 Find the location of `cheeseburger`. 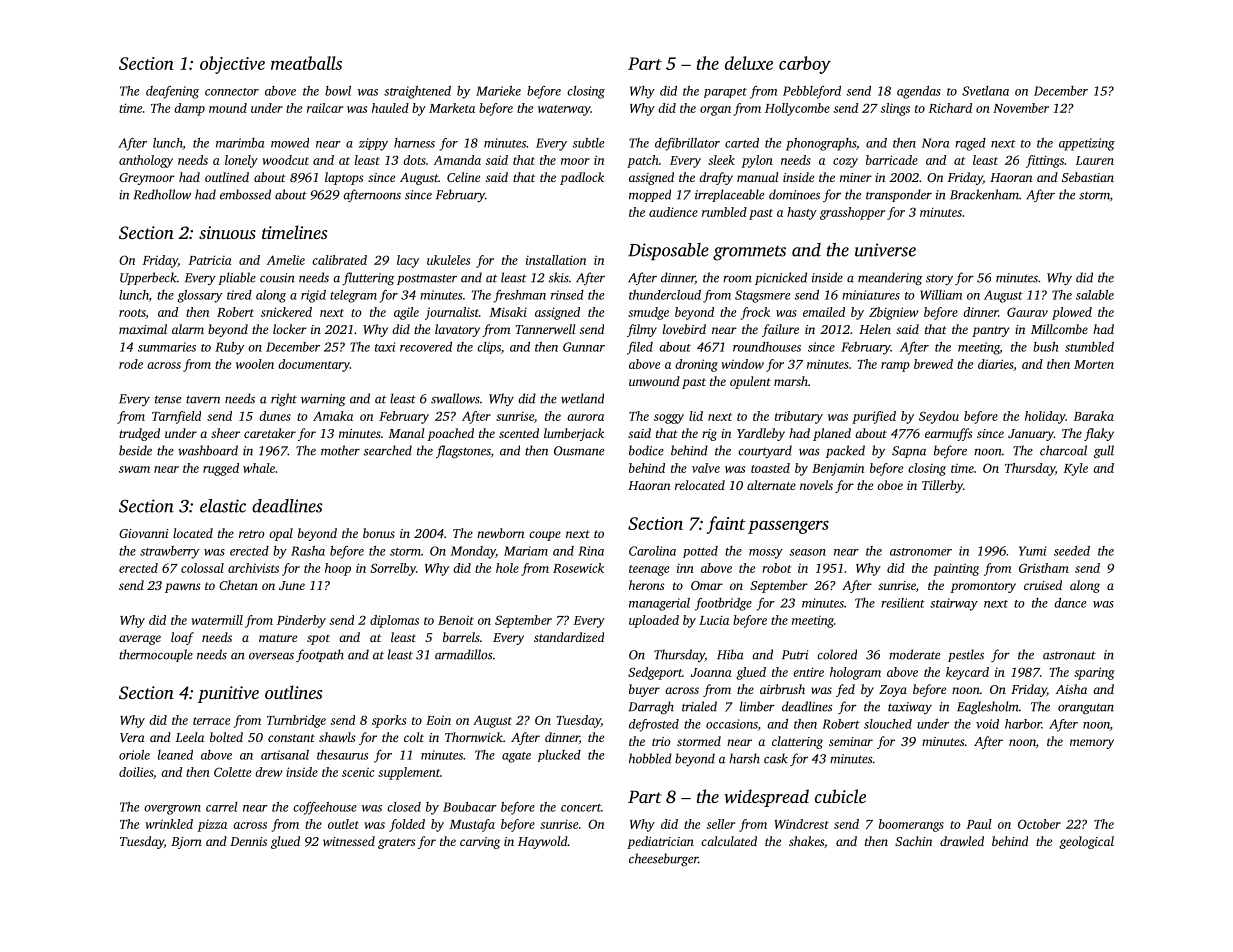

cheeseburger is located at coordinates (663, 859).
